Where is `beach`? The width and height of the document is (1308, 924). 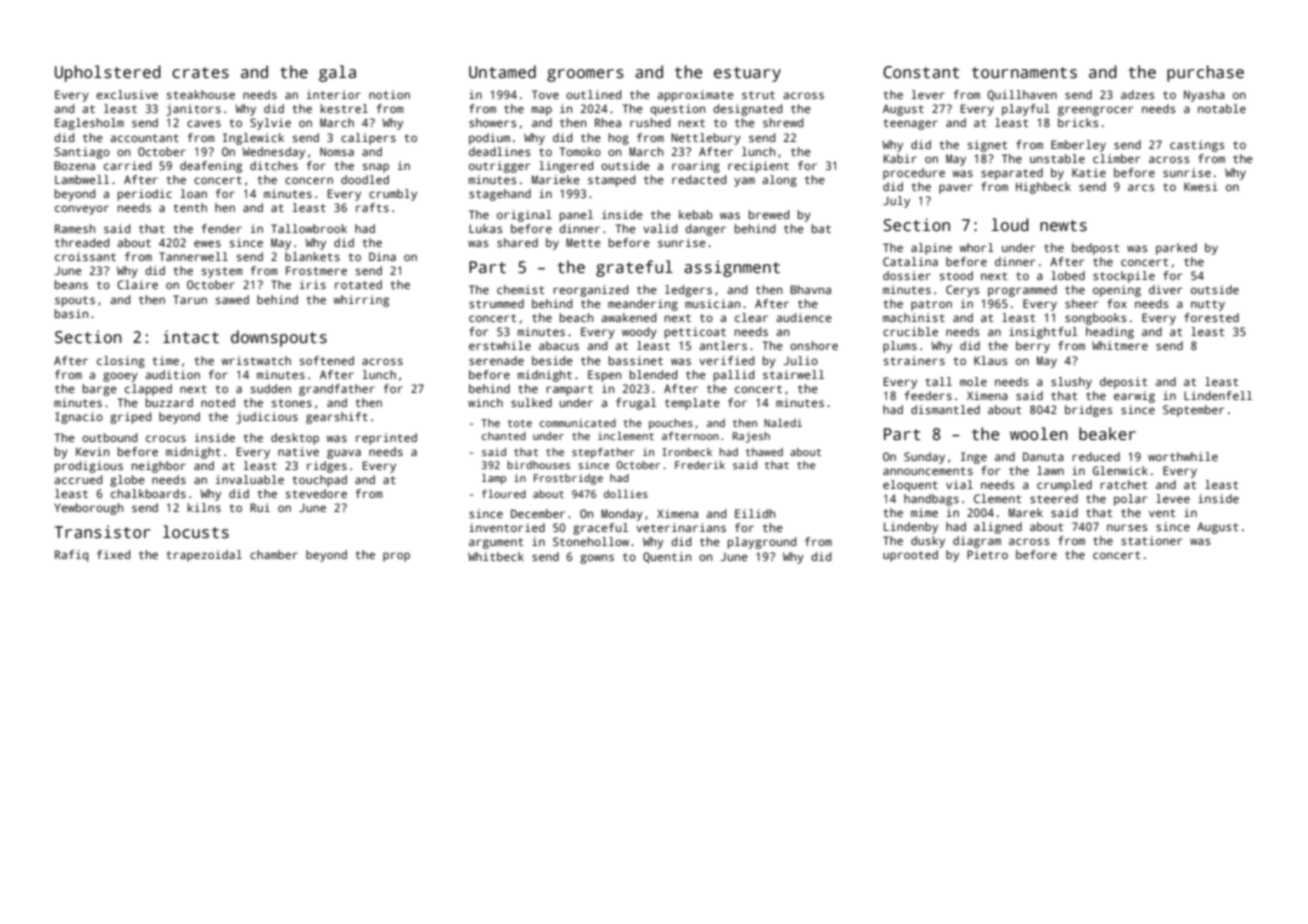 beach is located at coordinates (576, 317).
